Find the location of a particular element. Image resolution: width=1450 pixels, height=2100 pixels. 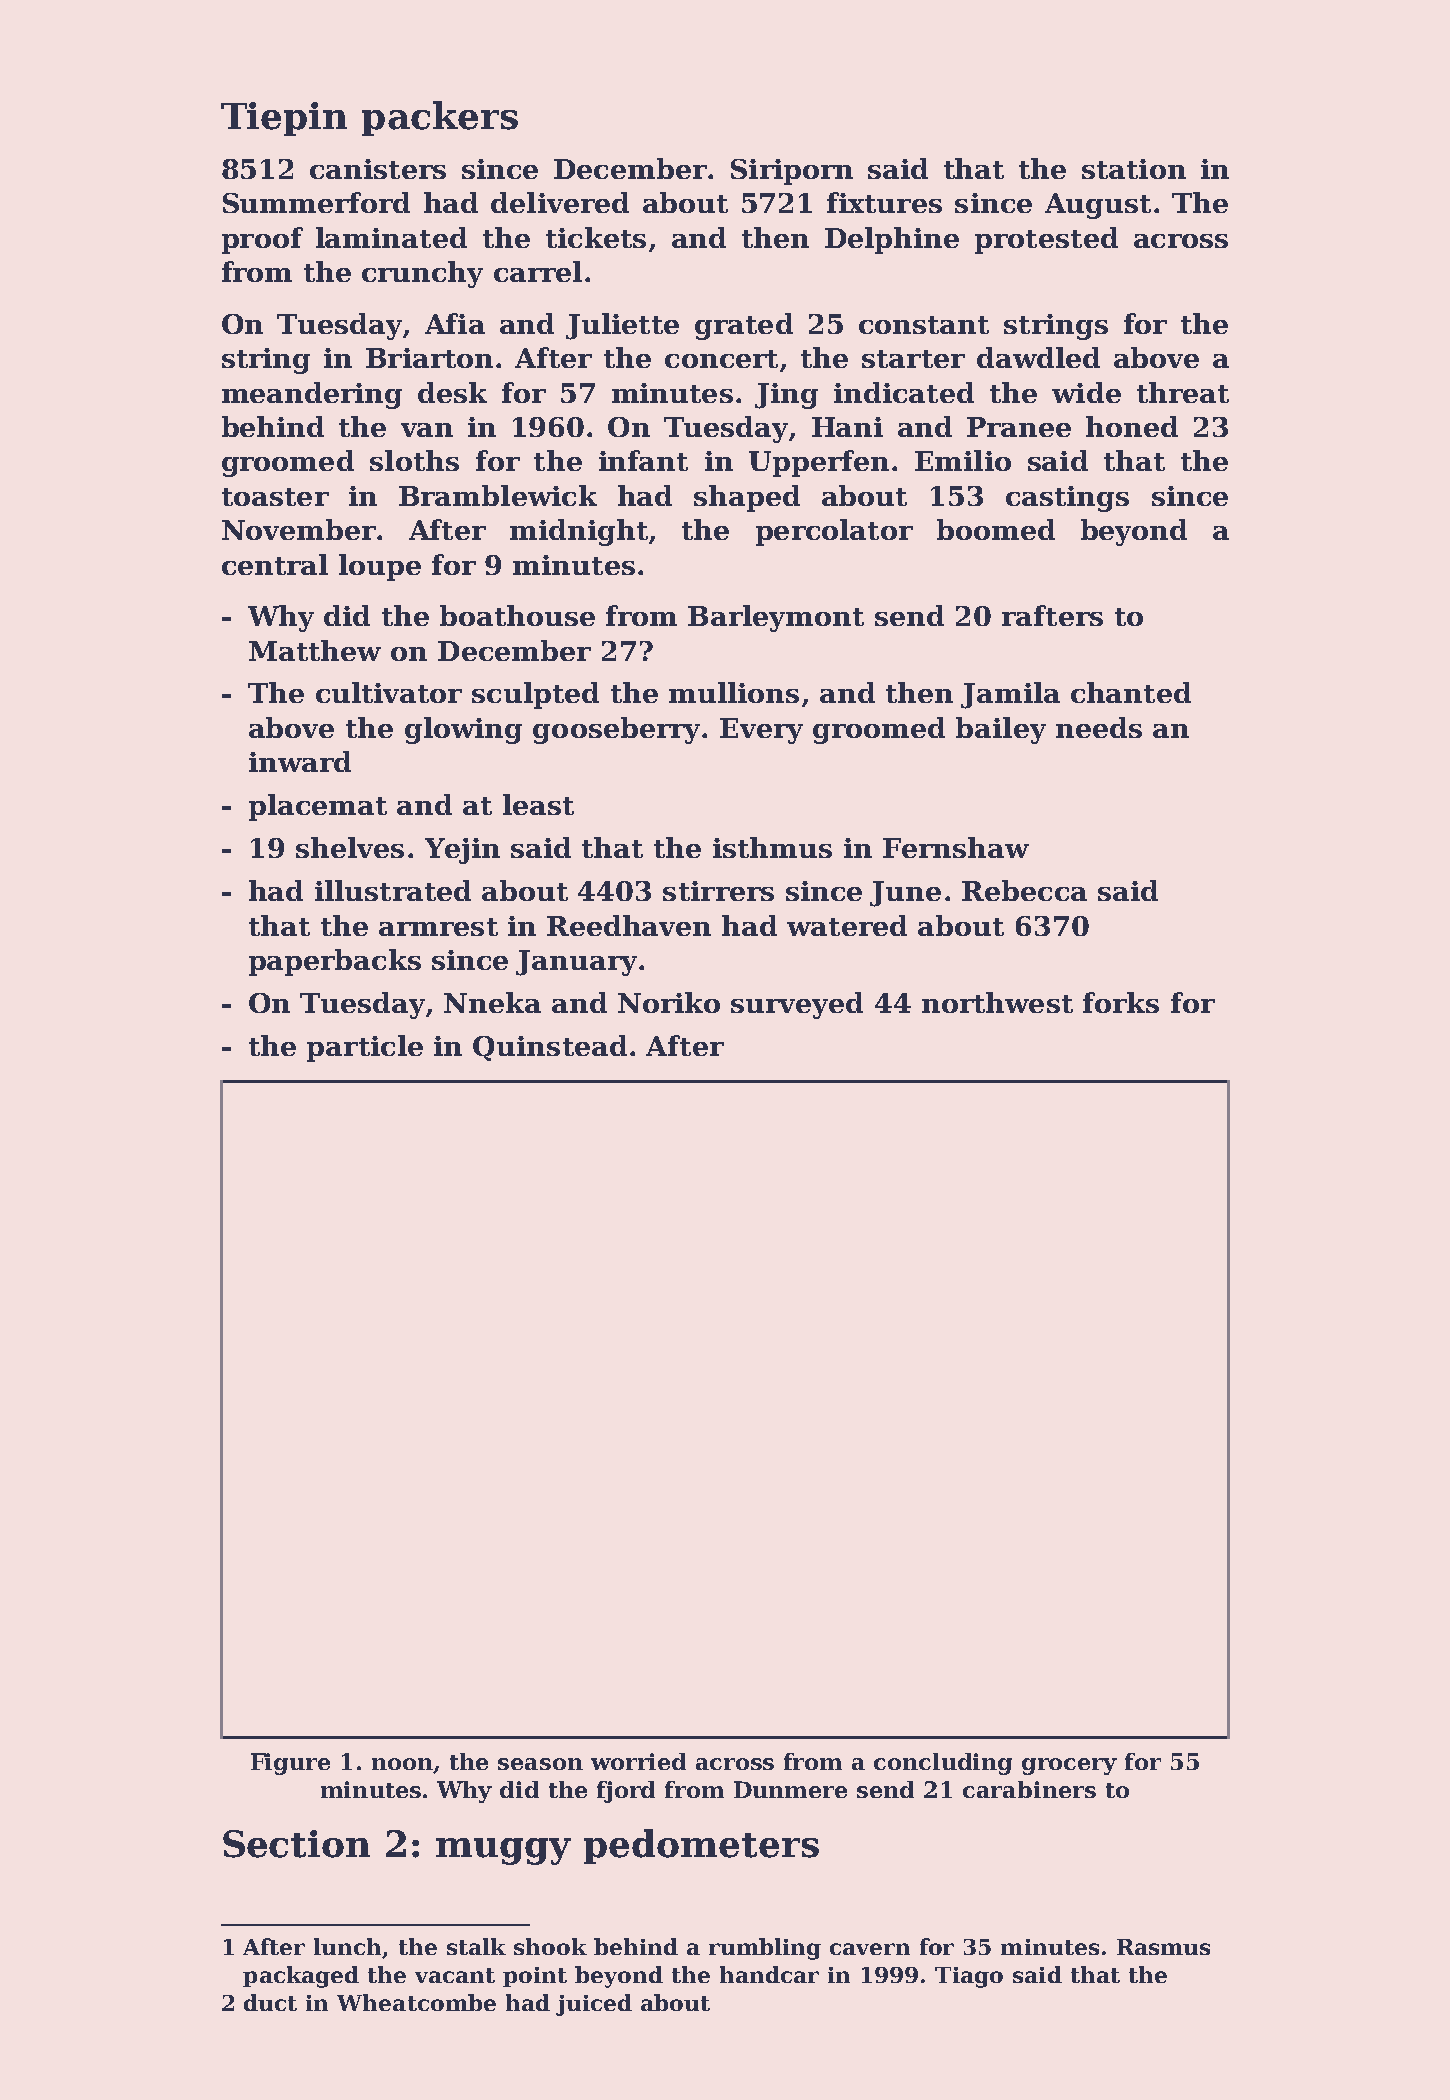

northwest is located at coordinates (997, 1002).
